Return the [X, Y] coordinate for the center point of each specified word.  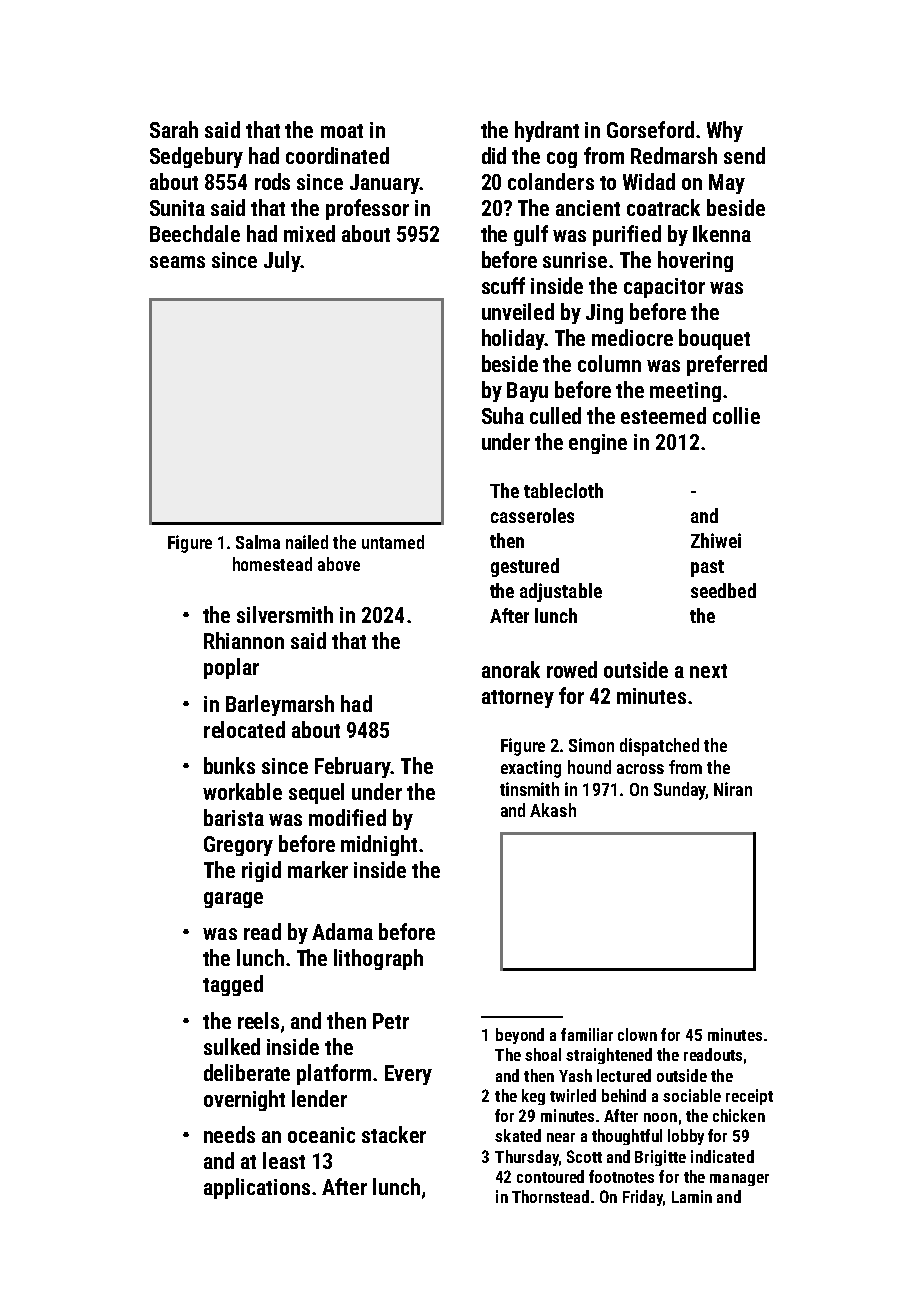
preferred [727, 365]
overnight [244, 1100]
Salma [258, 542]
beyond [520, 1036]
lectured [624, 1075]
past [707, 568]
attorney [518, 699]
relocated [244, 729]
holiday [513, 339]
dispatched [659, 747]
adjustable [561, 592]
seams [177, 262]
